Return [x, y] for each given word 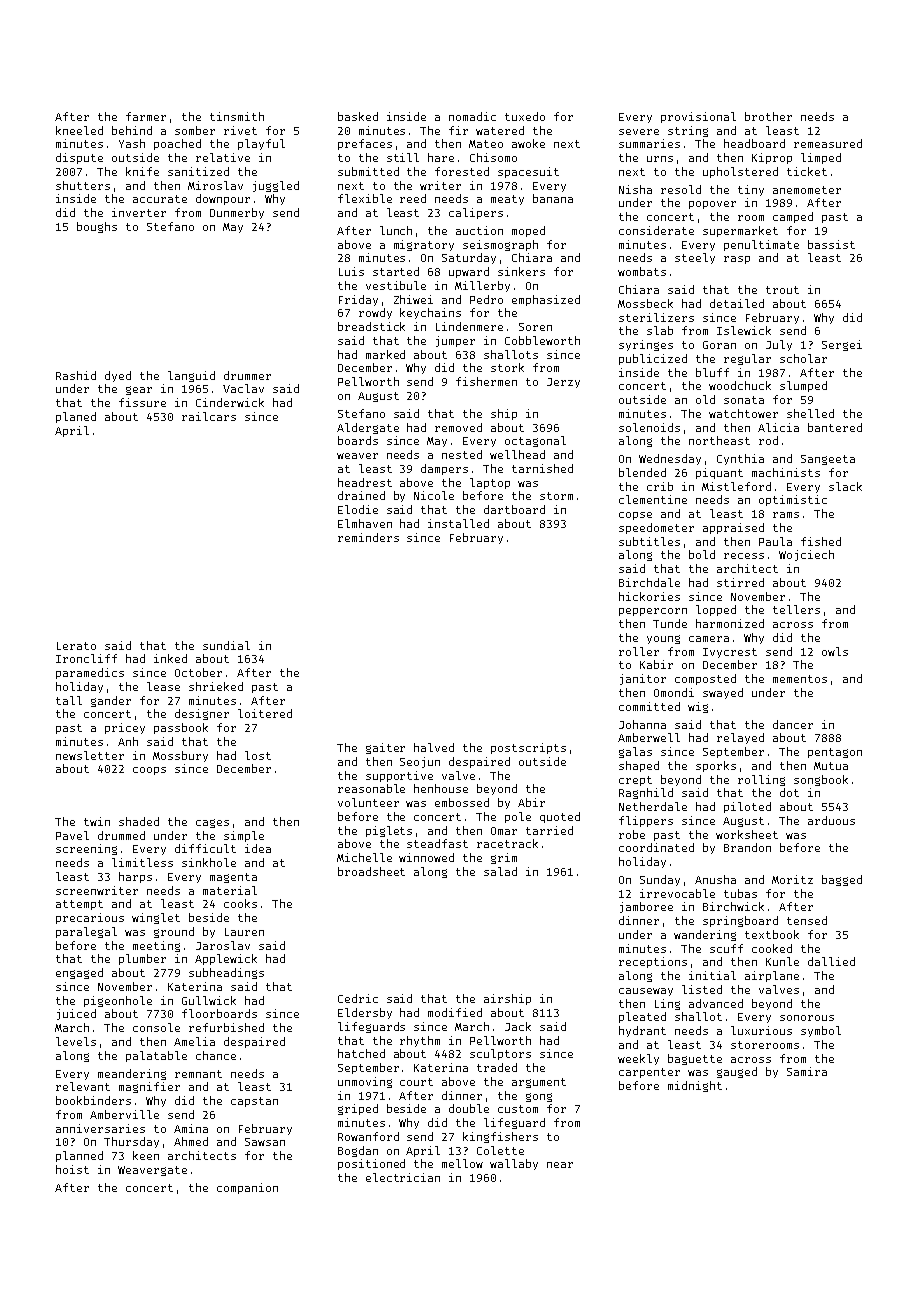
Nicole [434, 495]
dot [789, 792]
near [560, 1165]
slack [845, 486]
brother [768, 116]
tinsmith [237, 116]
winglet [156, 918]
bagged [842, 880]
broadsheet [371, 871]
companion [247, 1188]
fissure [142, 402]
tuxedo [525, 116]
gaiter [385, 748]
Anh [128, 741]
